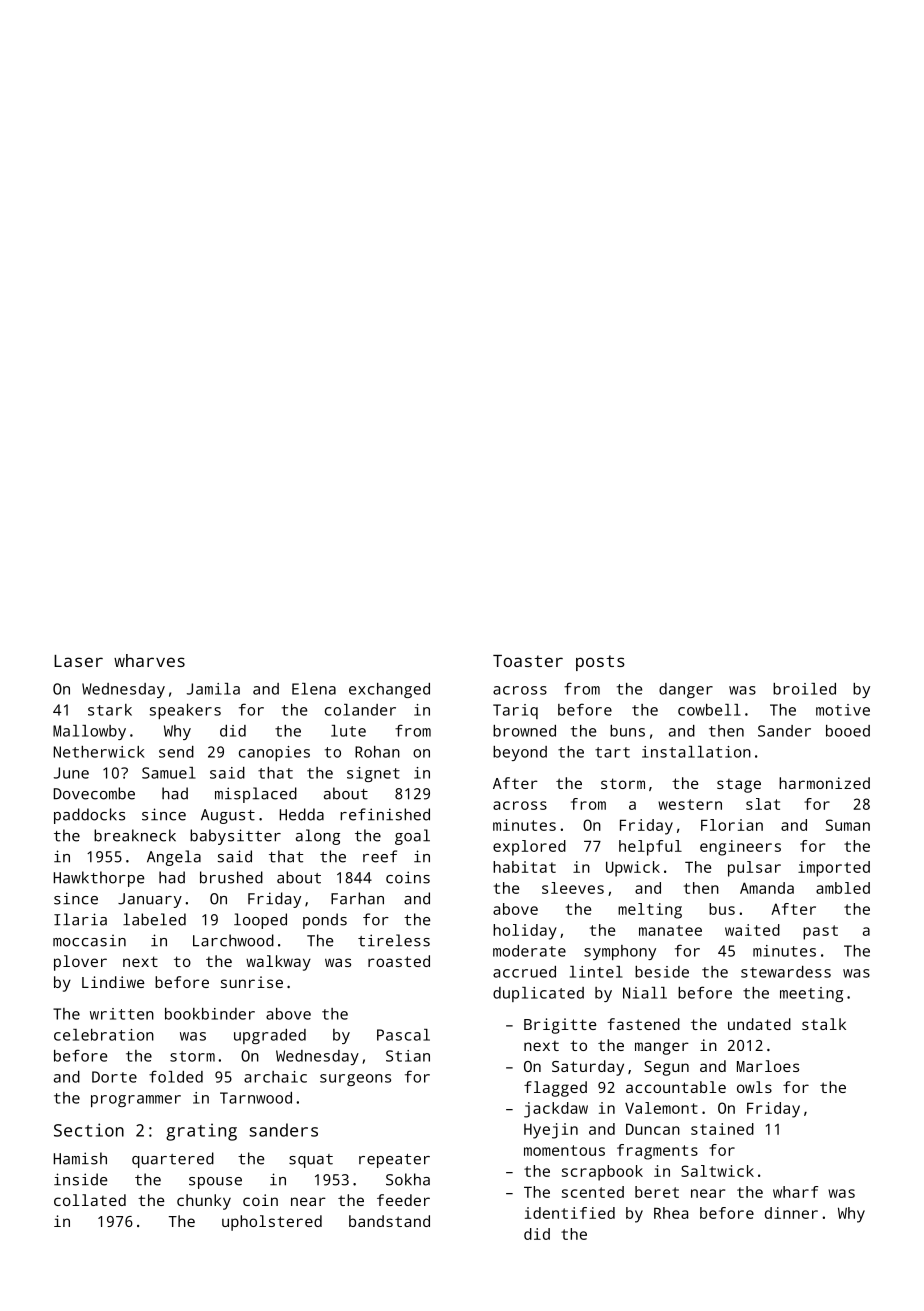  What do you see at coordinates (824, 783) in the document?
I see `harmonized` at bounding box center [824, 783].
